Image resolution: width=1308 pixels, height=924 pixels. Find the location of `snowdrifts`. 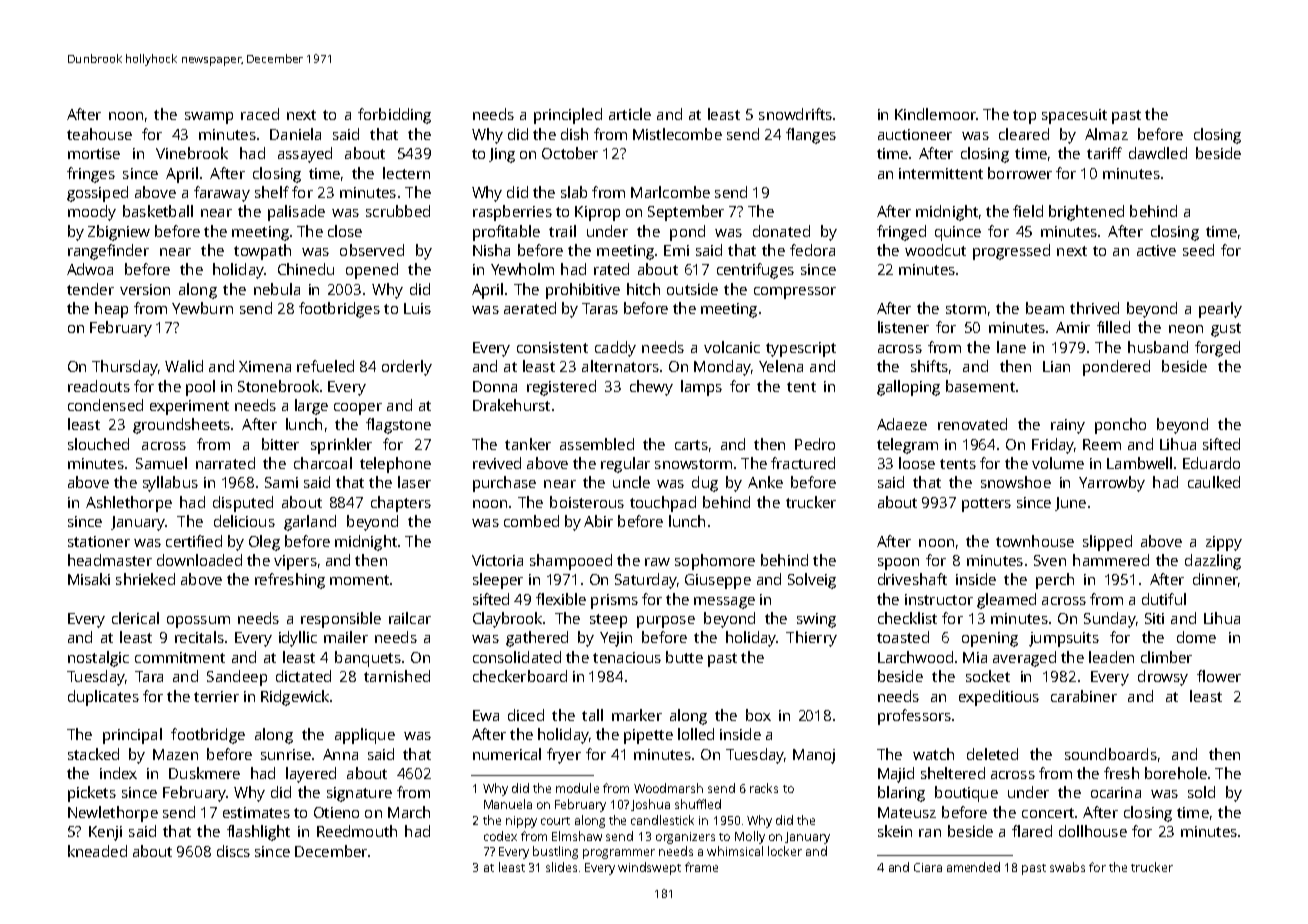

snowdrifts is located at coordinates (795, 114).
